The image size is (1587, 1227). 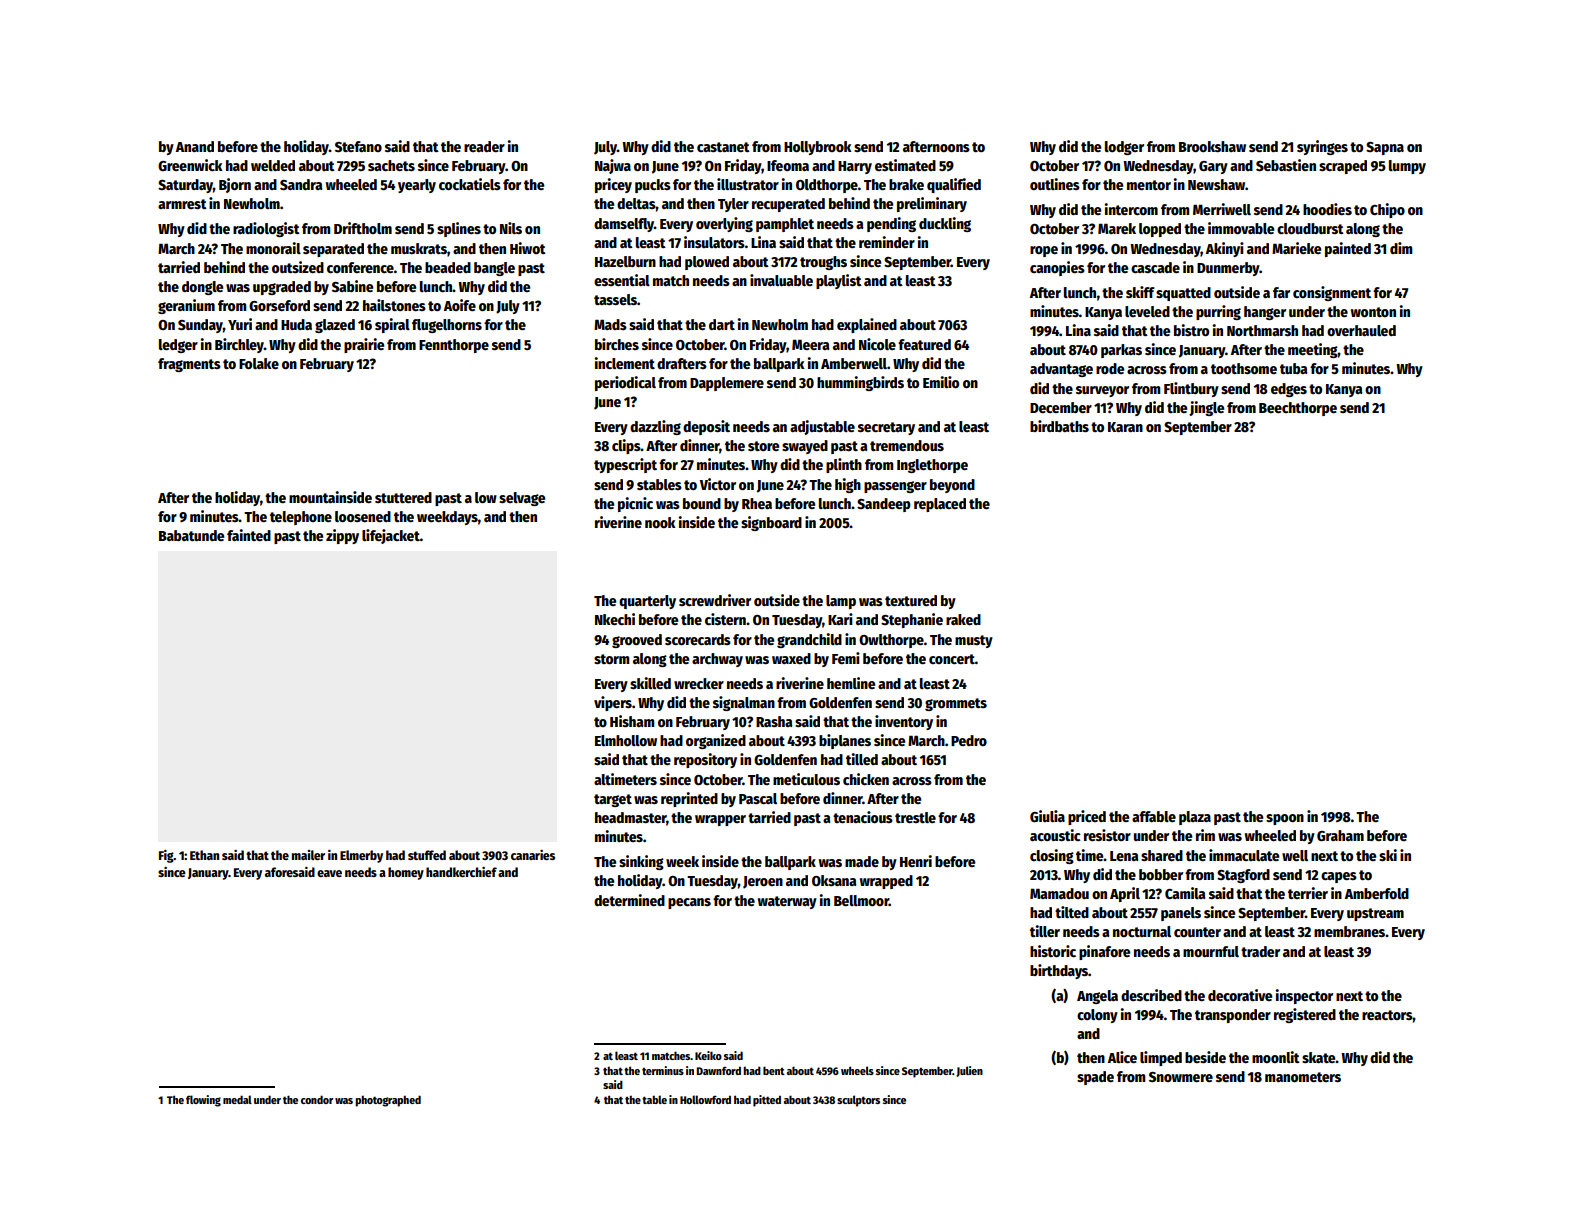 I want to click on birthdays, so click(x=1059, y=971).
